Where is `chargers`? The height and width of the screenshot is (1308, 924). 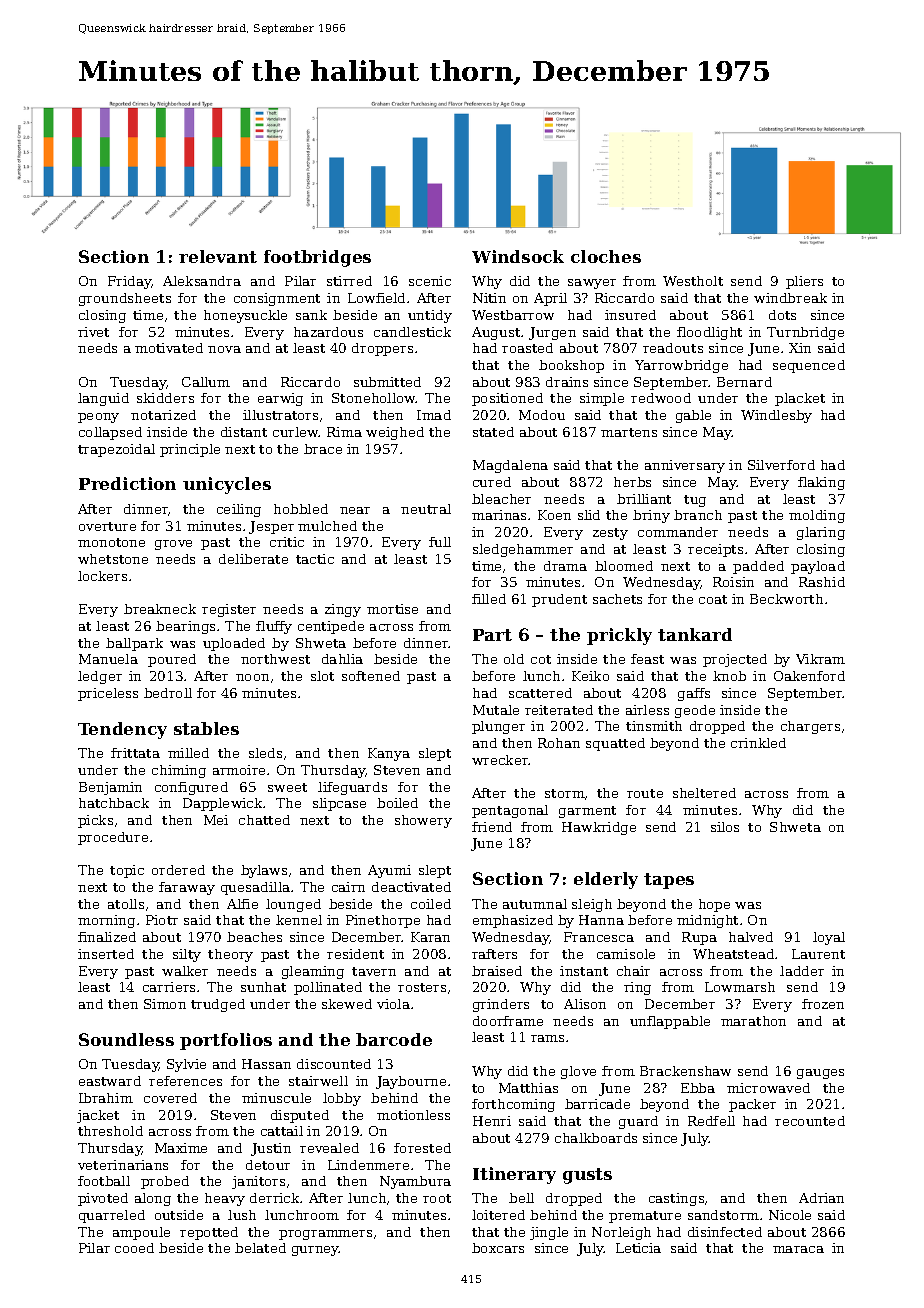 chargers is located at coordinates (810, 727).
